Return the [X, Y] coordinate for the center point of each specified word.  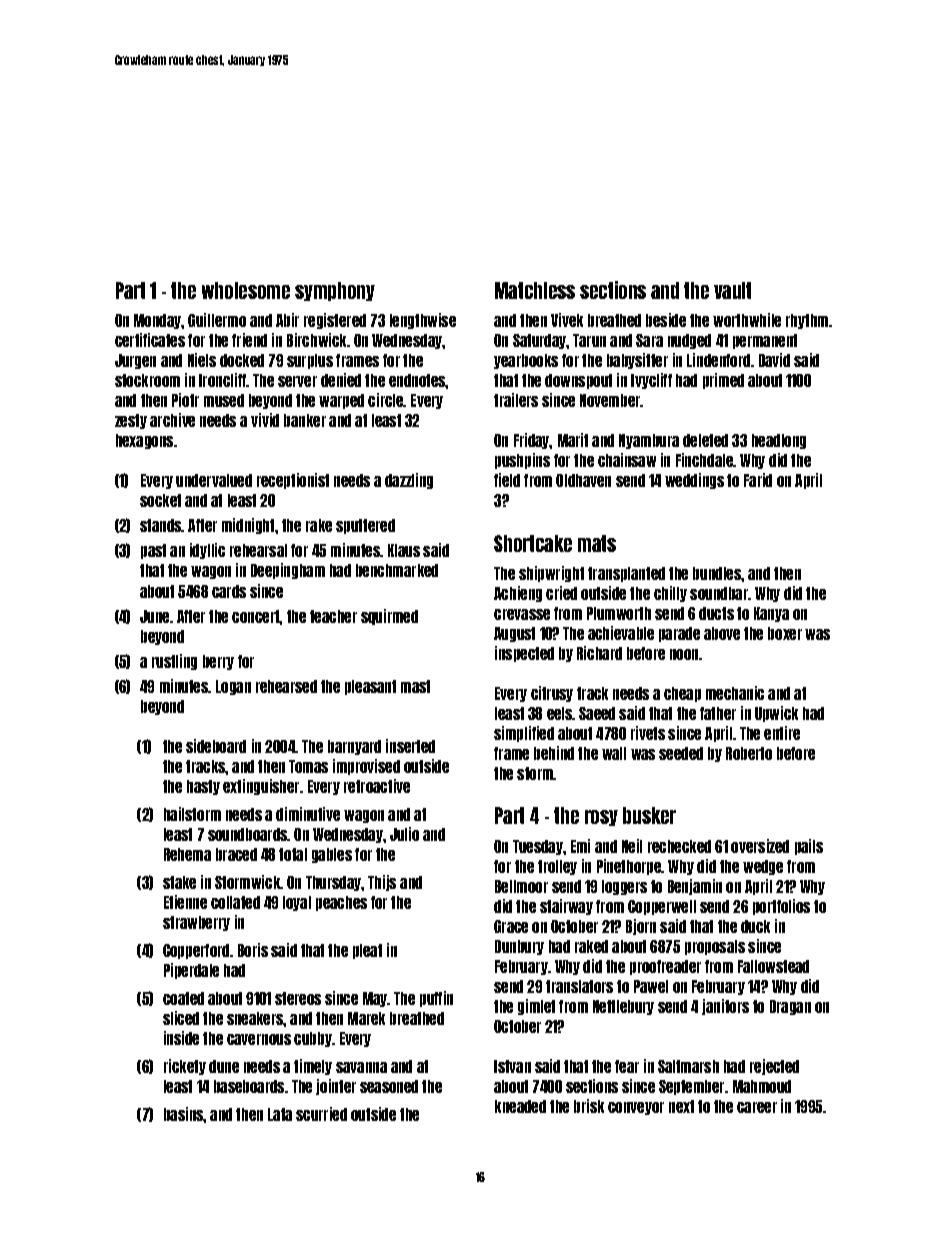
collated [235, 902]
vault [732, 290]
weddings [694, 481]
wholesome [246, 290]
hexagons [144, 441]
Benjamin [695, 887]
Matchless [535, 290]
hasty [203, 787]
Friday [532, 441]
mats [597, 543]
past [153, 551]
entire [782, 733]
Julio [404, 834]
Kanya [771, 614]
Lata [280, 1114]
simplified [524, 734]
